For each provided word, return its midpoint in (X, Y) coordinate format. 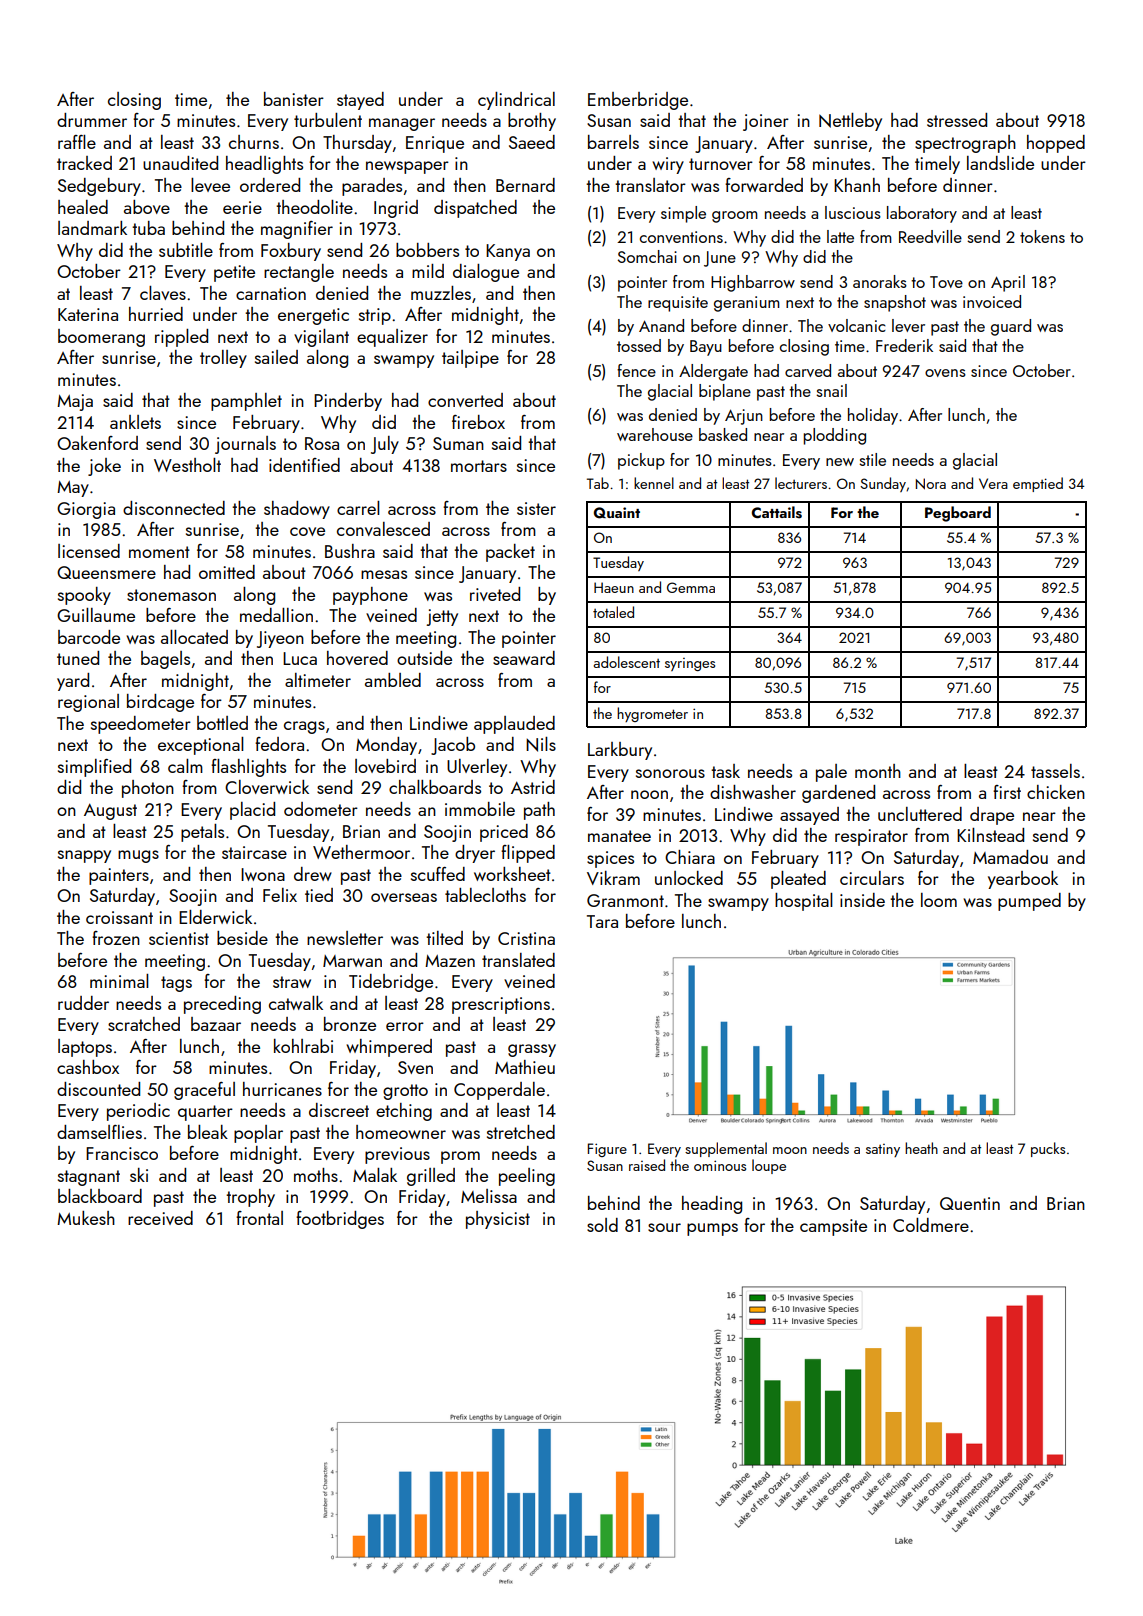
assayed (809, 816)
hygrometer (652, 714)
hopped (1056, 144)
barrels (613, 142)
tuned (78, 658)
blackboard (100, 1196)
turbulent (328, 120)
